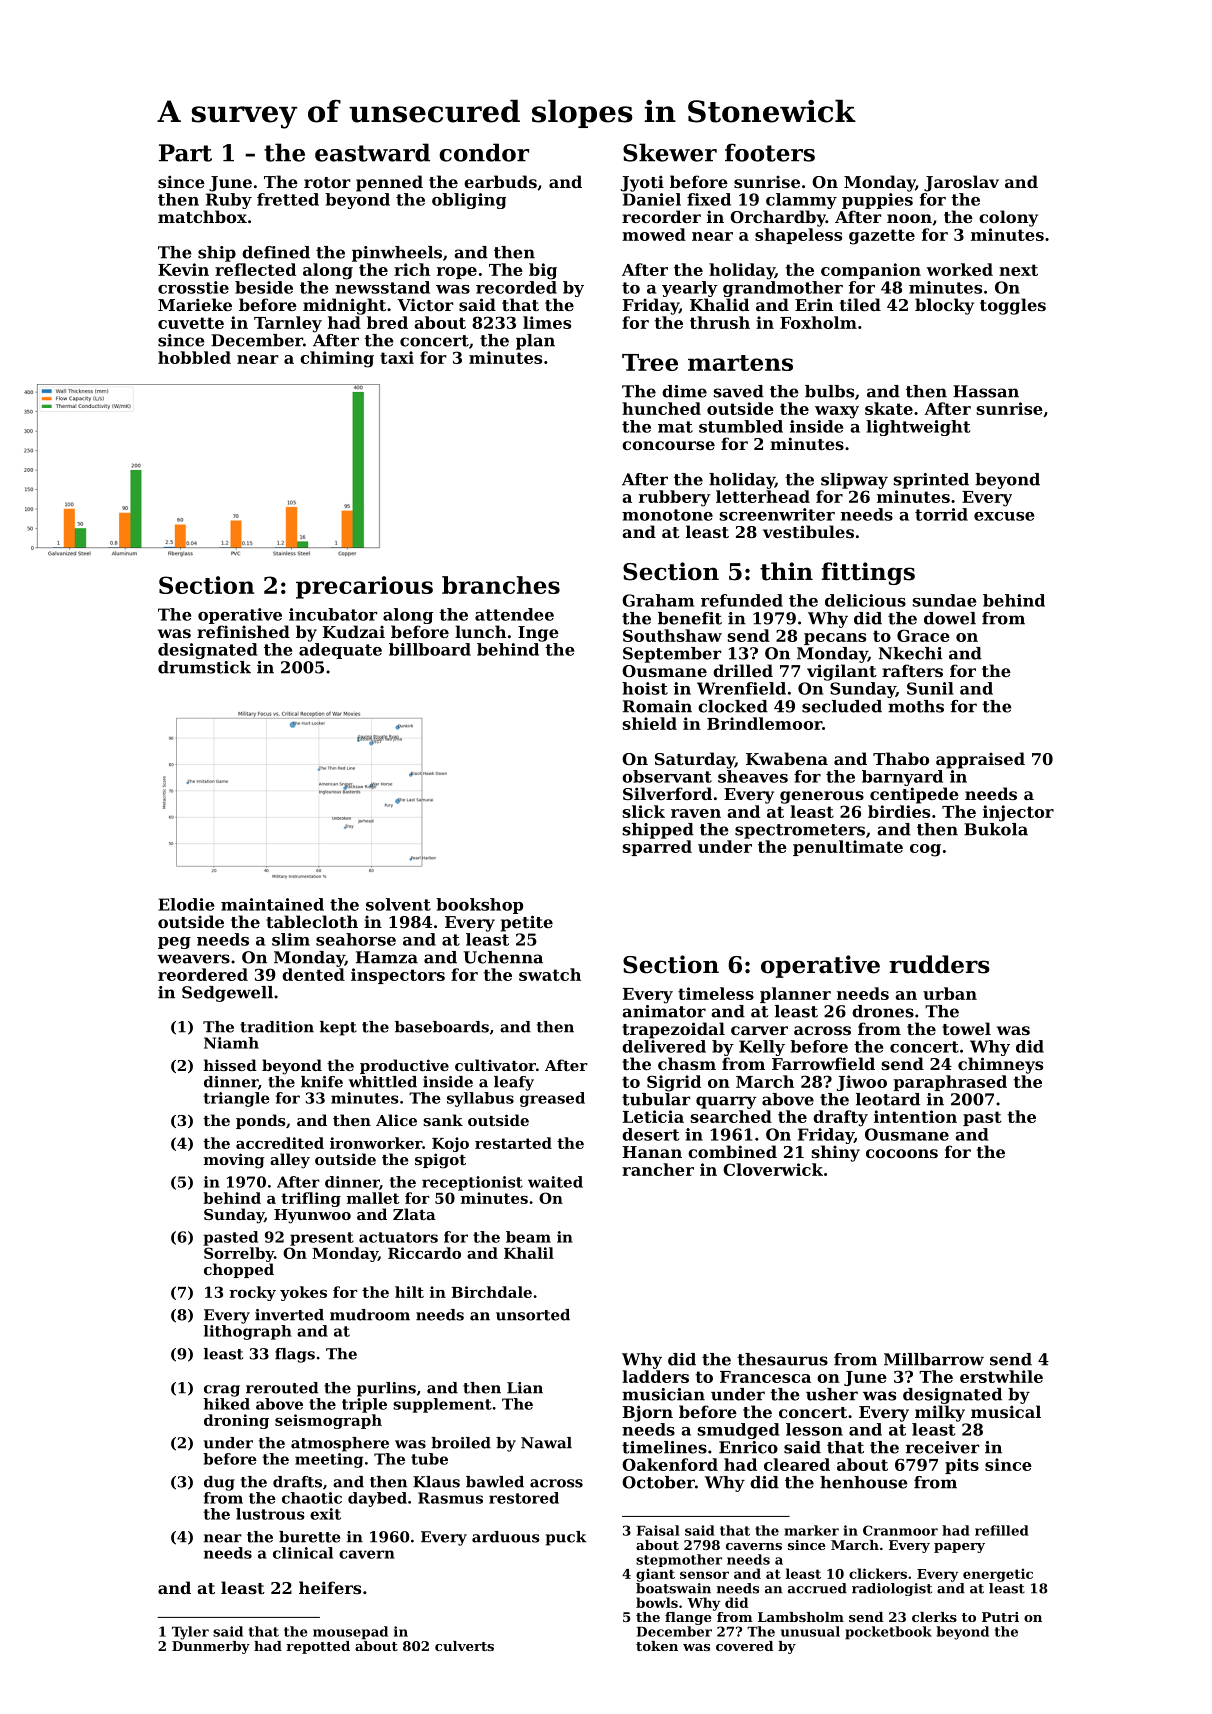 This page has width=1212, height=1714. What do you see at coordinates (744, 1646) in the page?
I see `covered` at bounding box center [744, 1646].
